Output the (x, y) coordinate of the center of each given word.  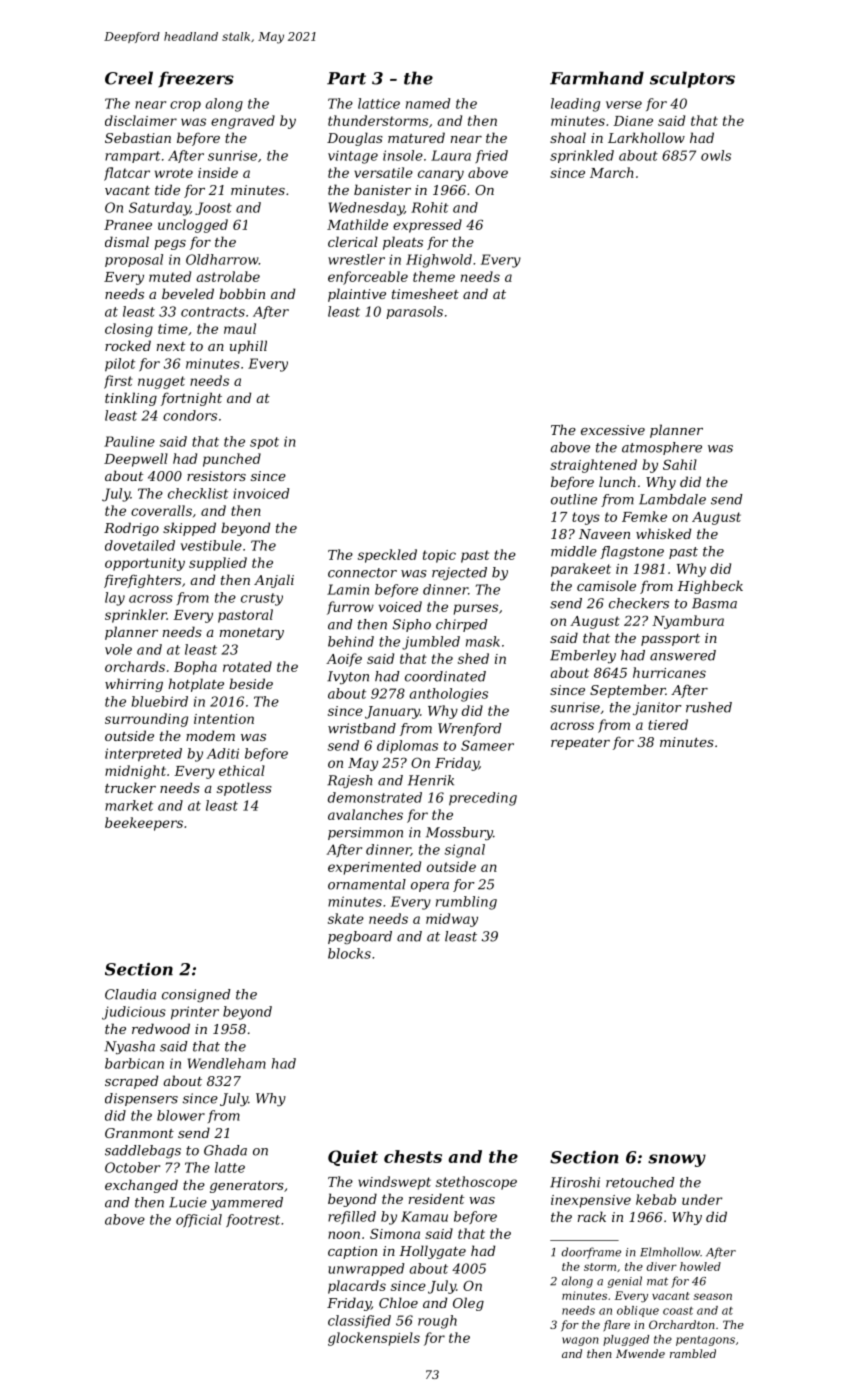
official (199, 1220)
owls (716, 155)
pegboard (360, 937)
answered (683, 655)
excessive (613, 430)
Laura (451, 155)
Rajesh (349, 781)
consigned (196, 995)
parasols (414, 312)
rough (437, 1322)
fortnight (191, 399)
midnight (135, 772)
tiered (668, 724)
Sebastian (138, 137)
